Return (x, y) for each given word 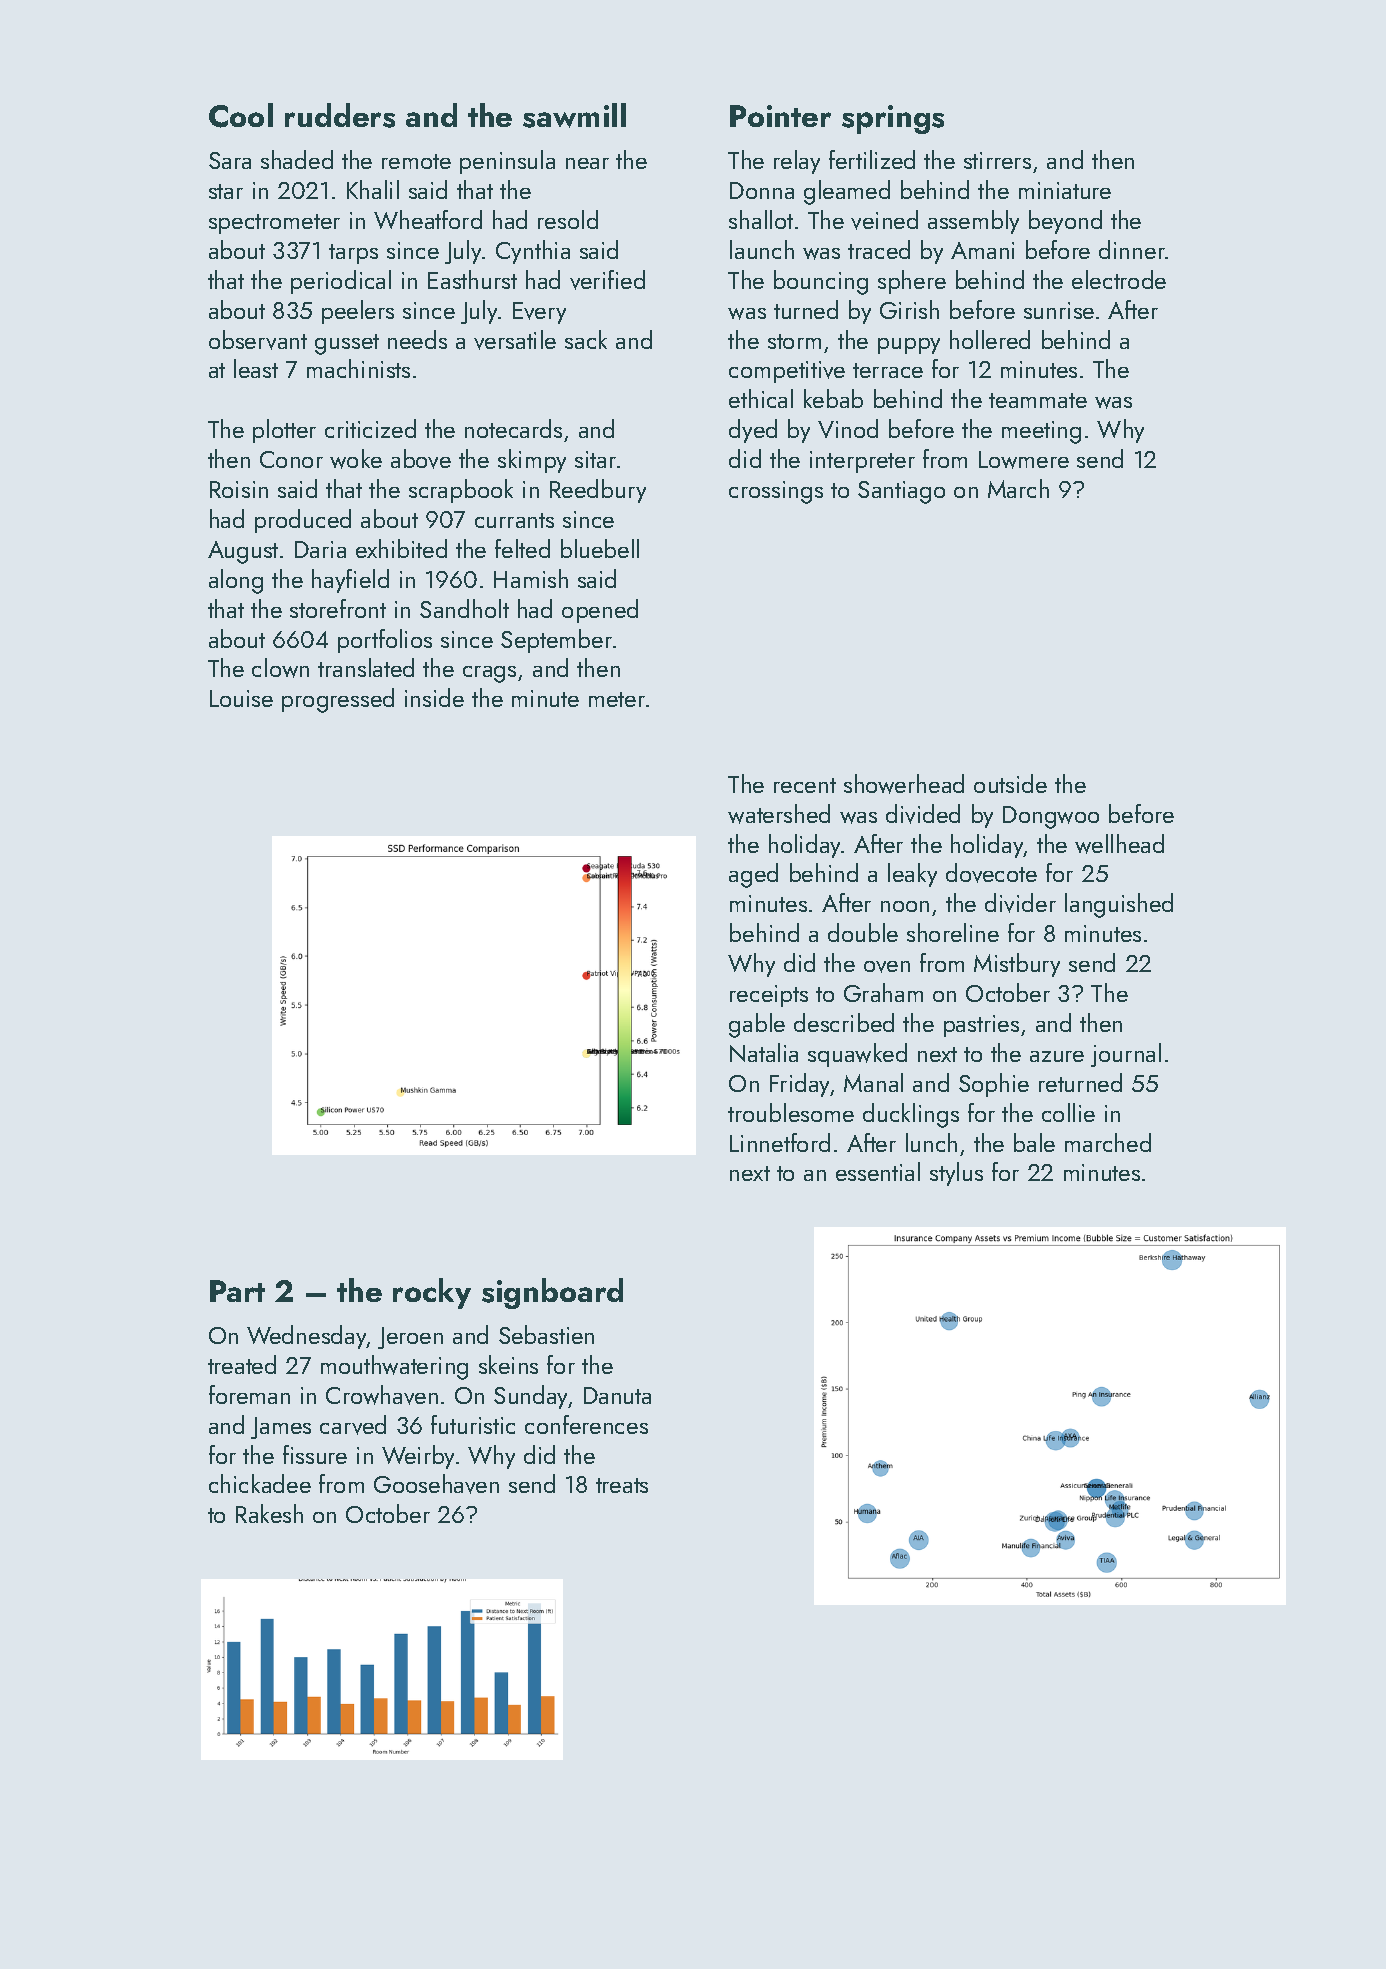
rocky (432, 1293)
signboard (552, 1293)
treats (622, 1485)
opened (600, 611)
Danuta (617, 1395)
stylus (956, 1174)
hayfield (350, 581)
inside (434, 697)
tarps (353, 254)
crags (489, 674)
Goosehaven (436, 1484)
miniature (1065, 190)
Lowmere (1024, 460)
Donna (762, 190)
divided (923, 814)
